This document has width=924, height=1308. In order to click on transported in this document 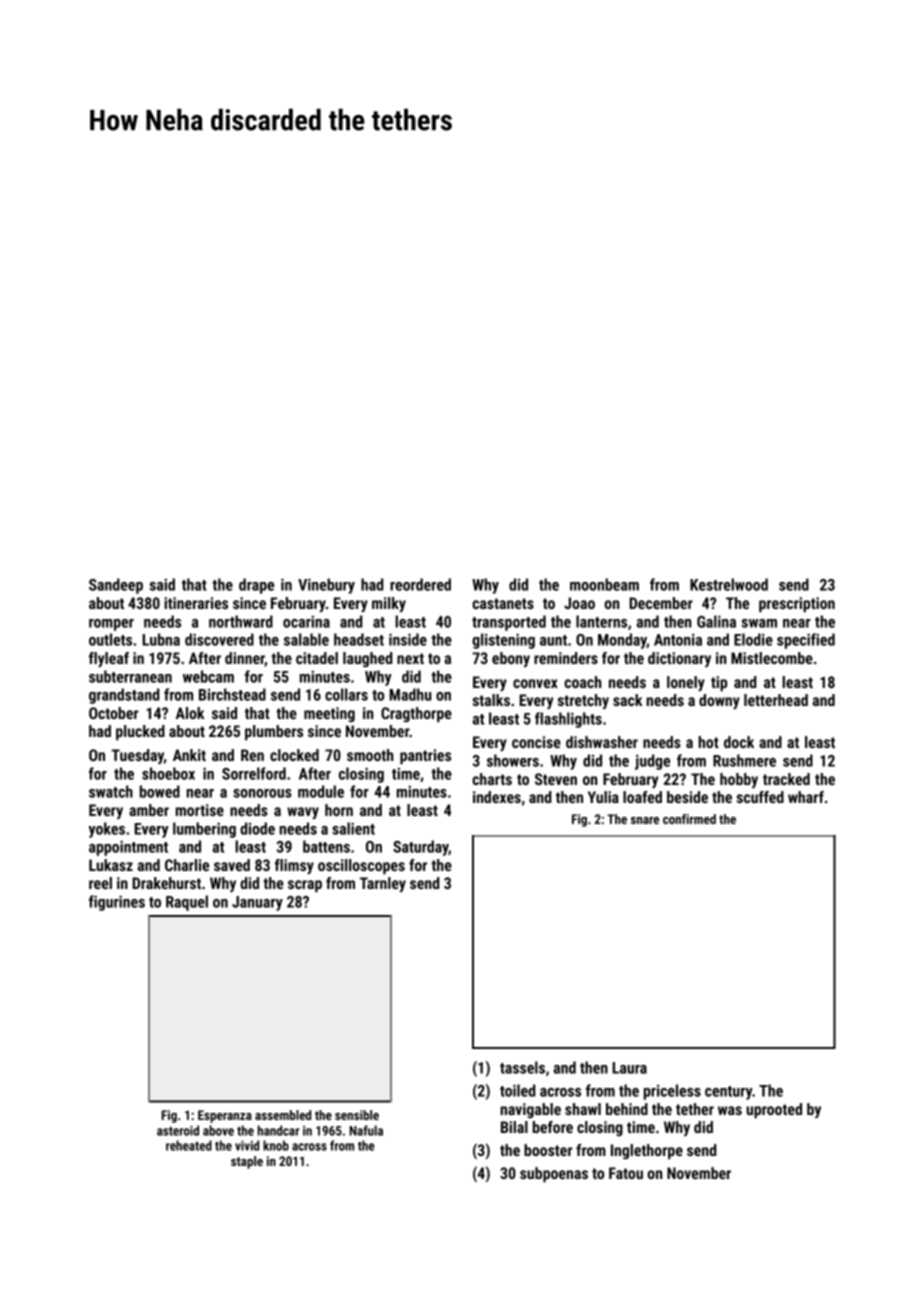, I will do `click(509, 623)`.
